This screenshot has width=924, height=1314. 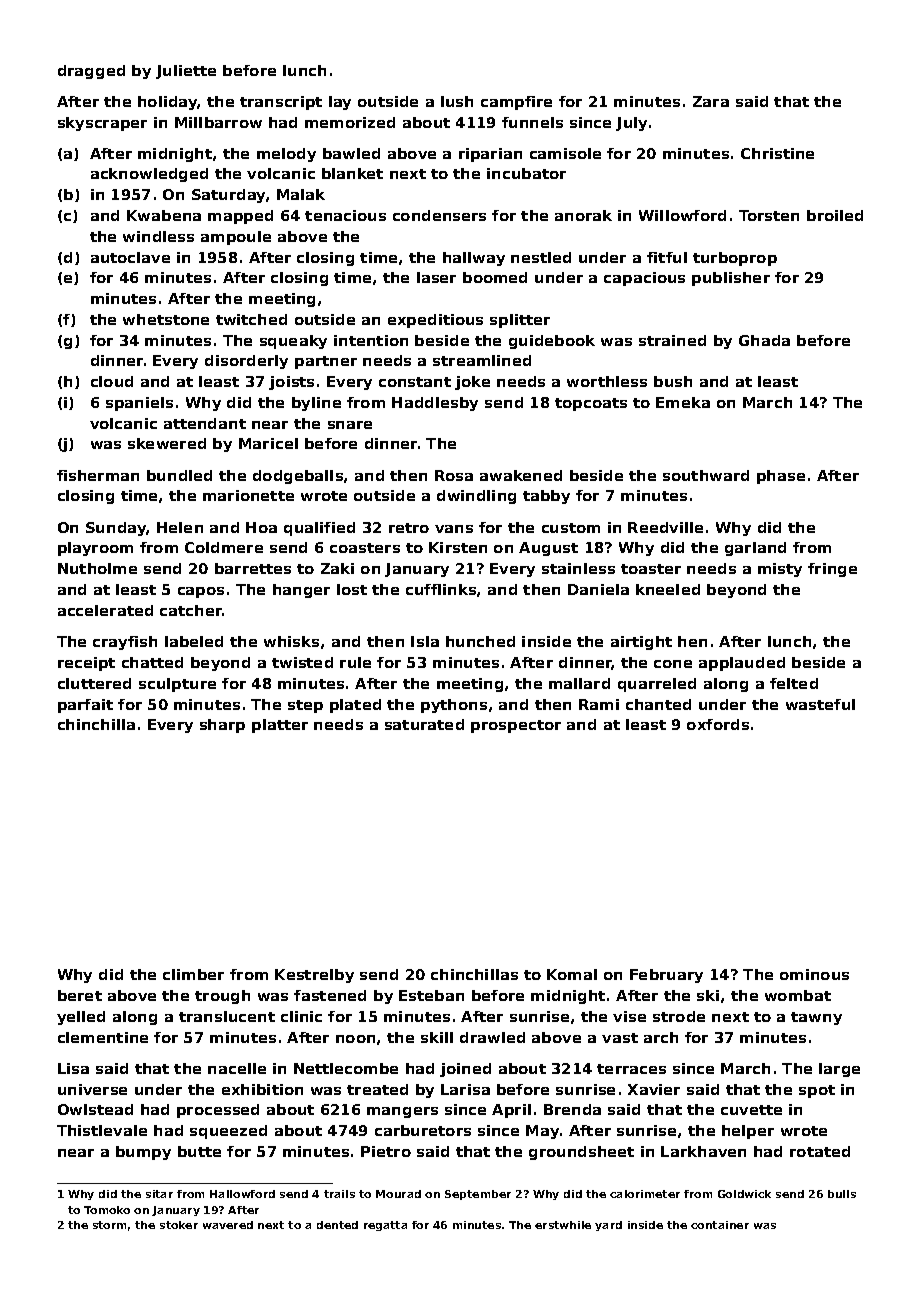 I want to click on expeditious, so click(x=435, y=321).
